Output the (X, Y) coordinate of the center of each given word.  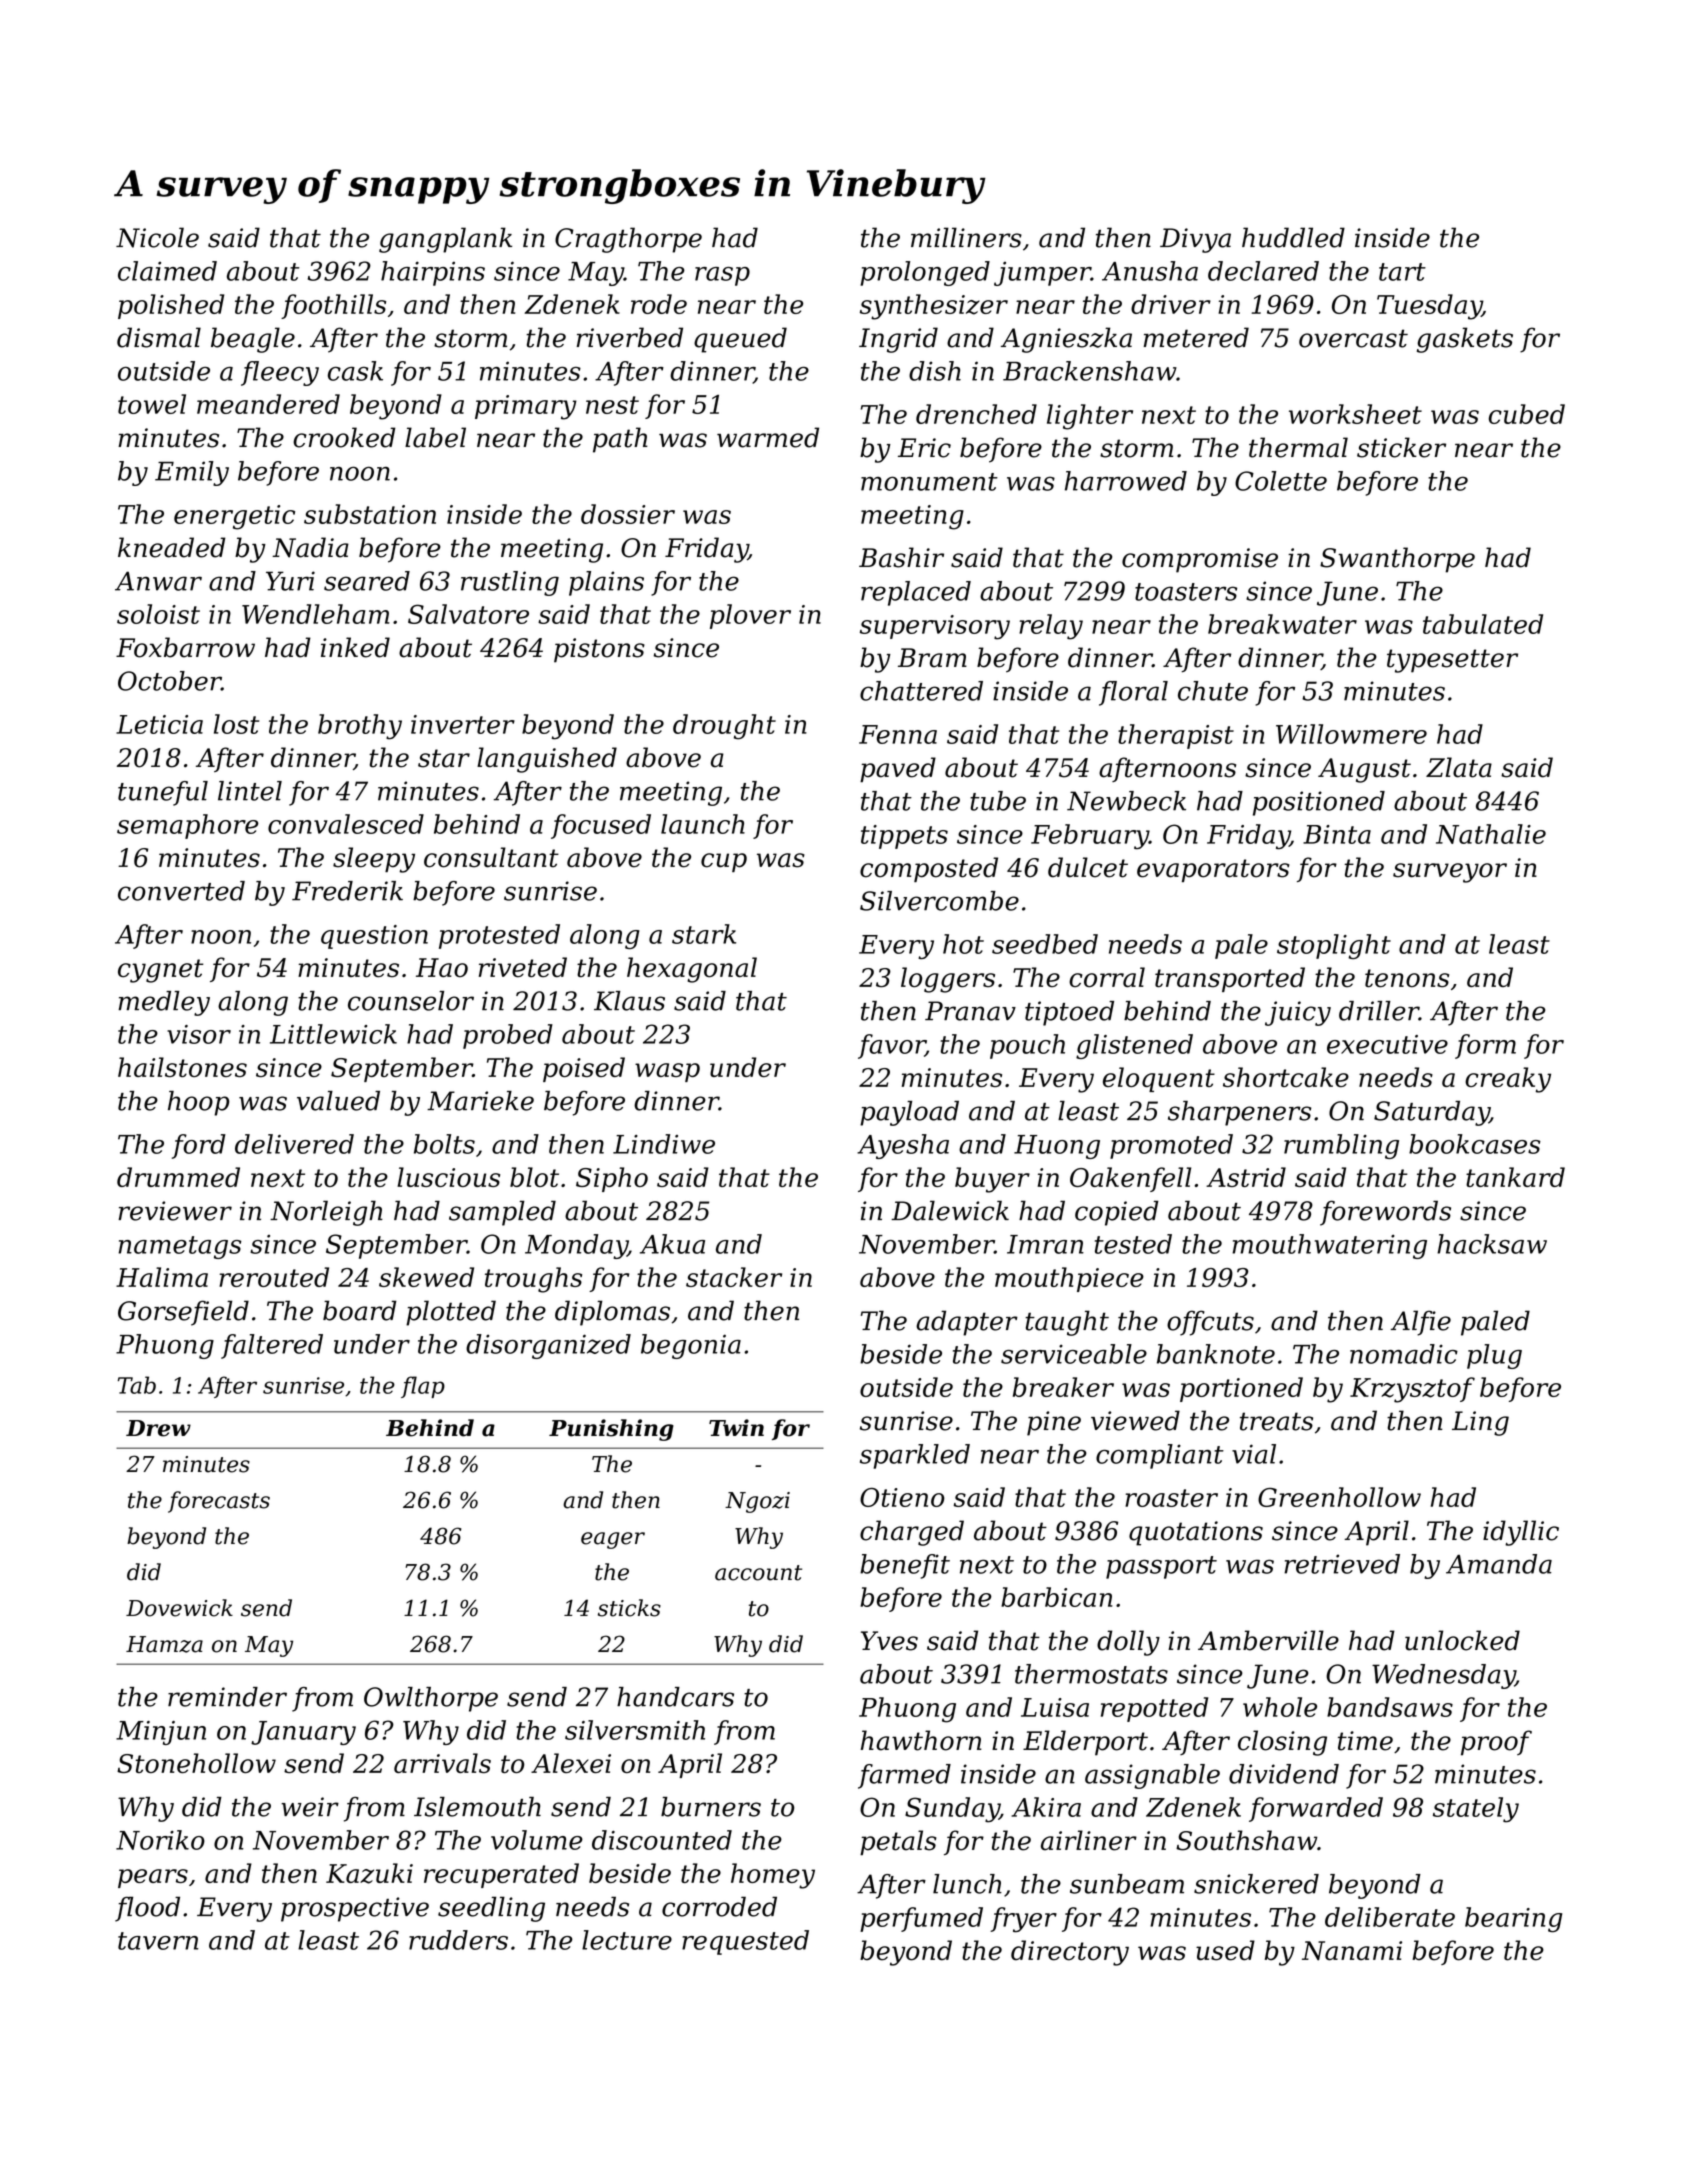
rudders (458, 1940)
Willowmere (1351, 734)
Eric (924, 448)
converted (181, 891)
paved (898, 770)
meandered (268, 404)
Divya (1195, 240)
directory (1070, 1953)
